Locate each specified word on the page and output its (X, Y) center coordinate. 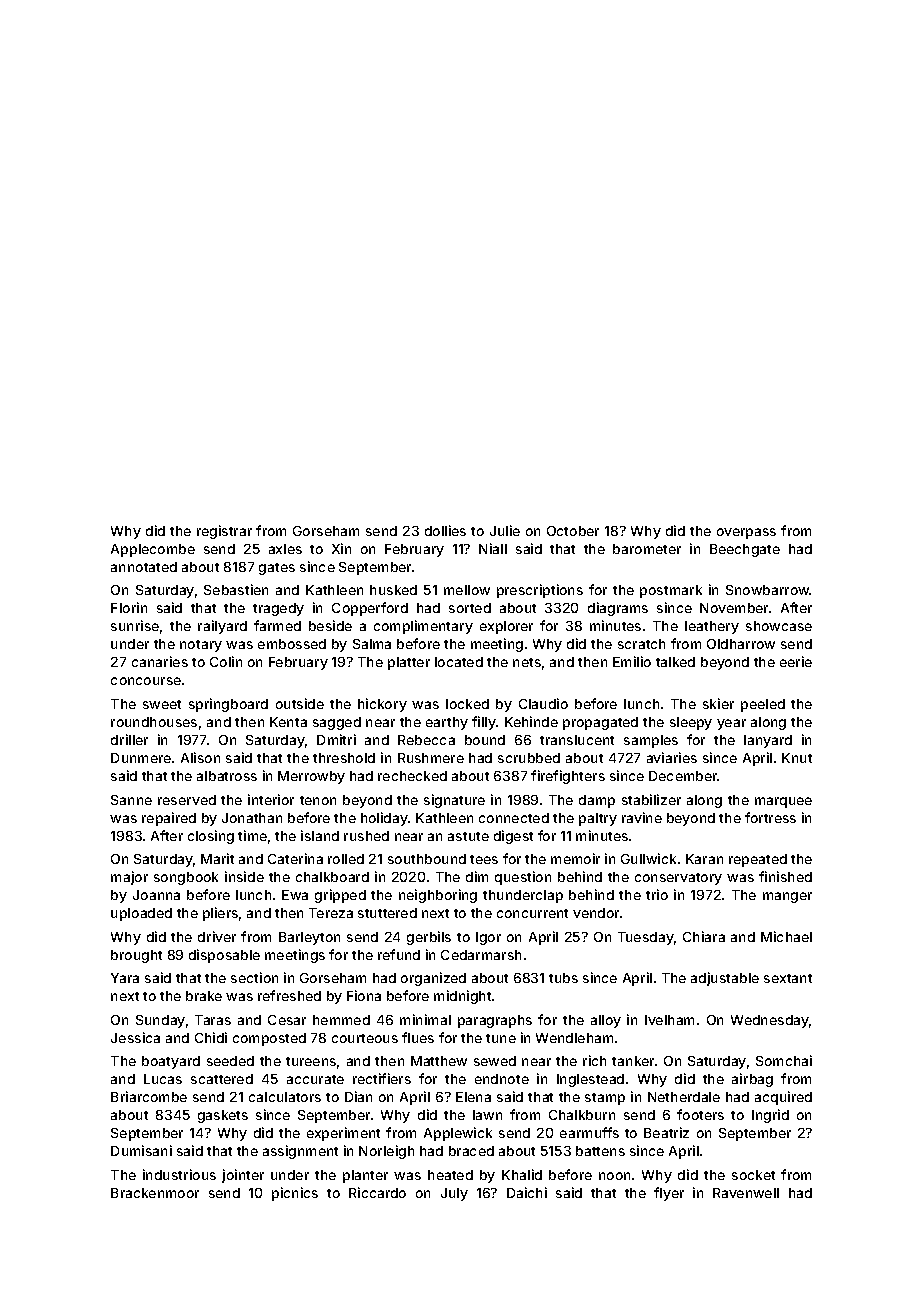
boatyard (171, 1062)
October (573, 531)
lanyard (768, 741)
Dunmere (141, 758)
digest (513, 837)
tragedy (278, 609)
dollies (445, 530)
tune (501, 1038)
